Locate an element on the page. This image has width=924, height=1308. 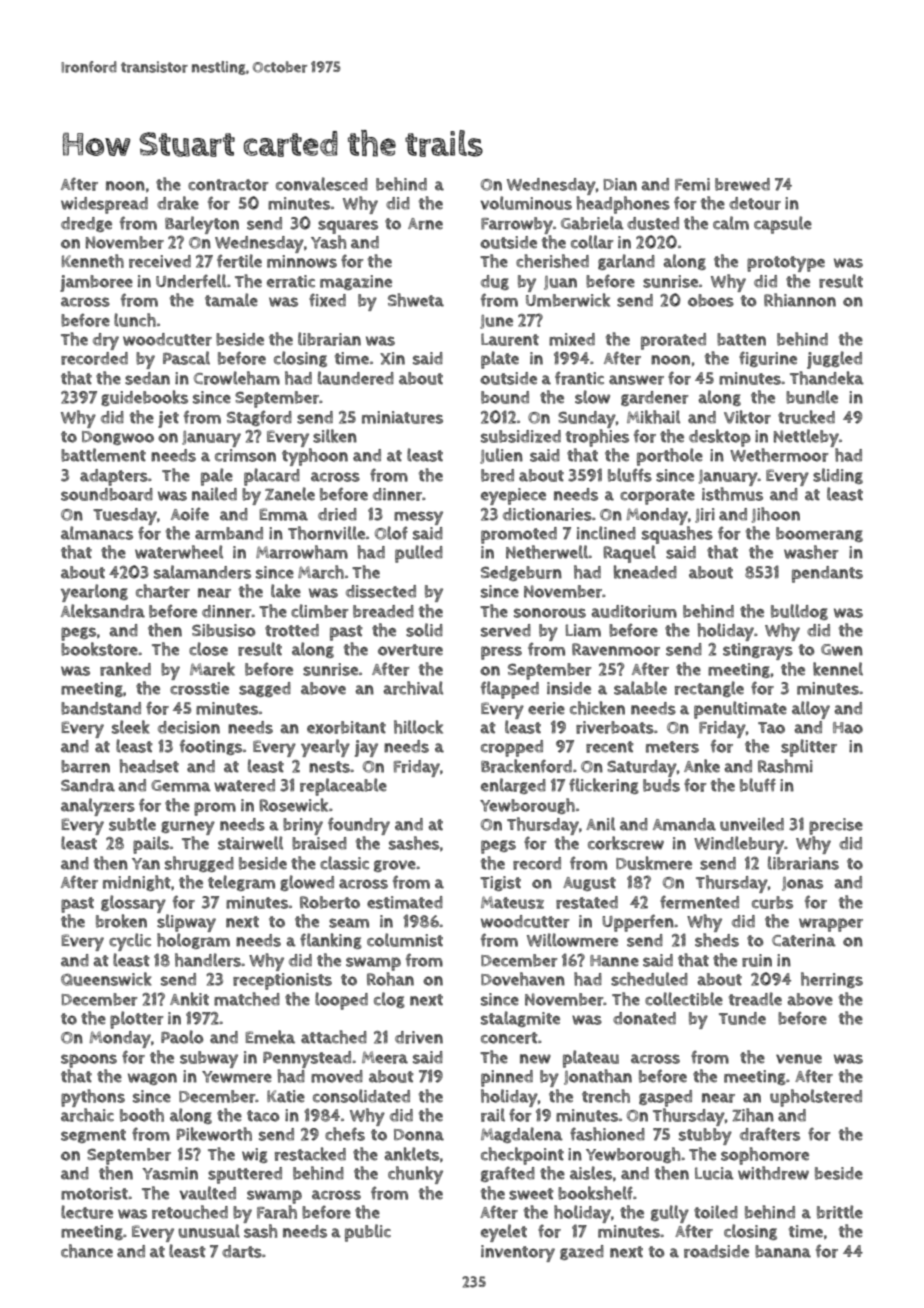
attached is located at coordinates (334, 1037).
